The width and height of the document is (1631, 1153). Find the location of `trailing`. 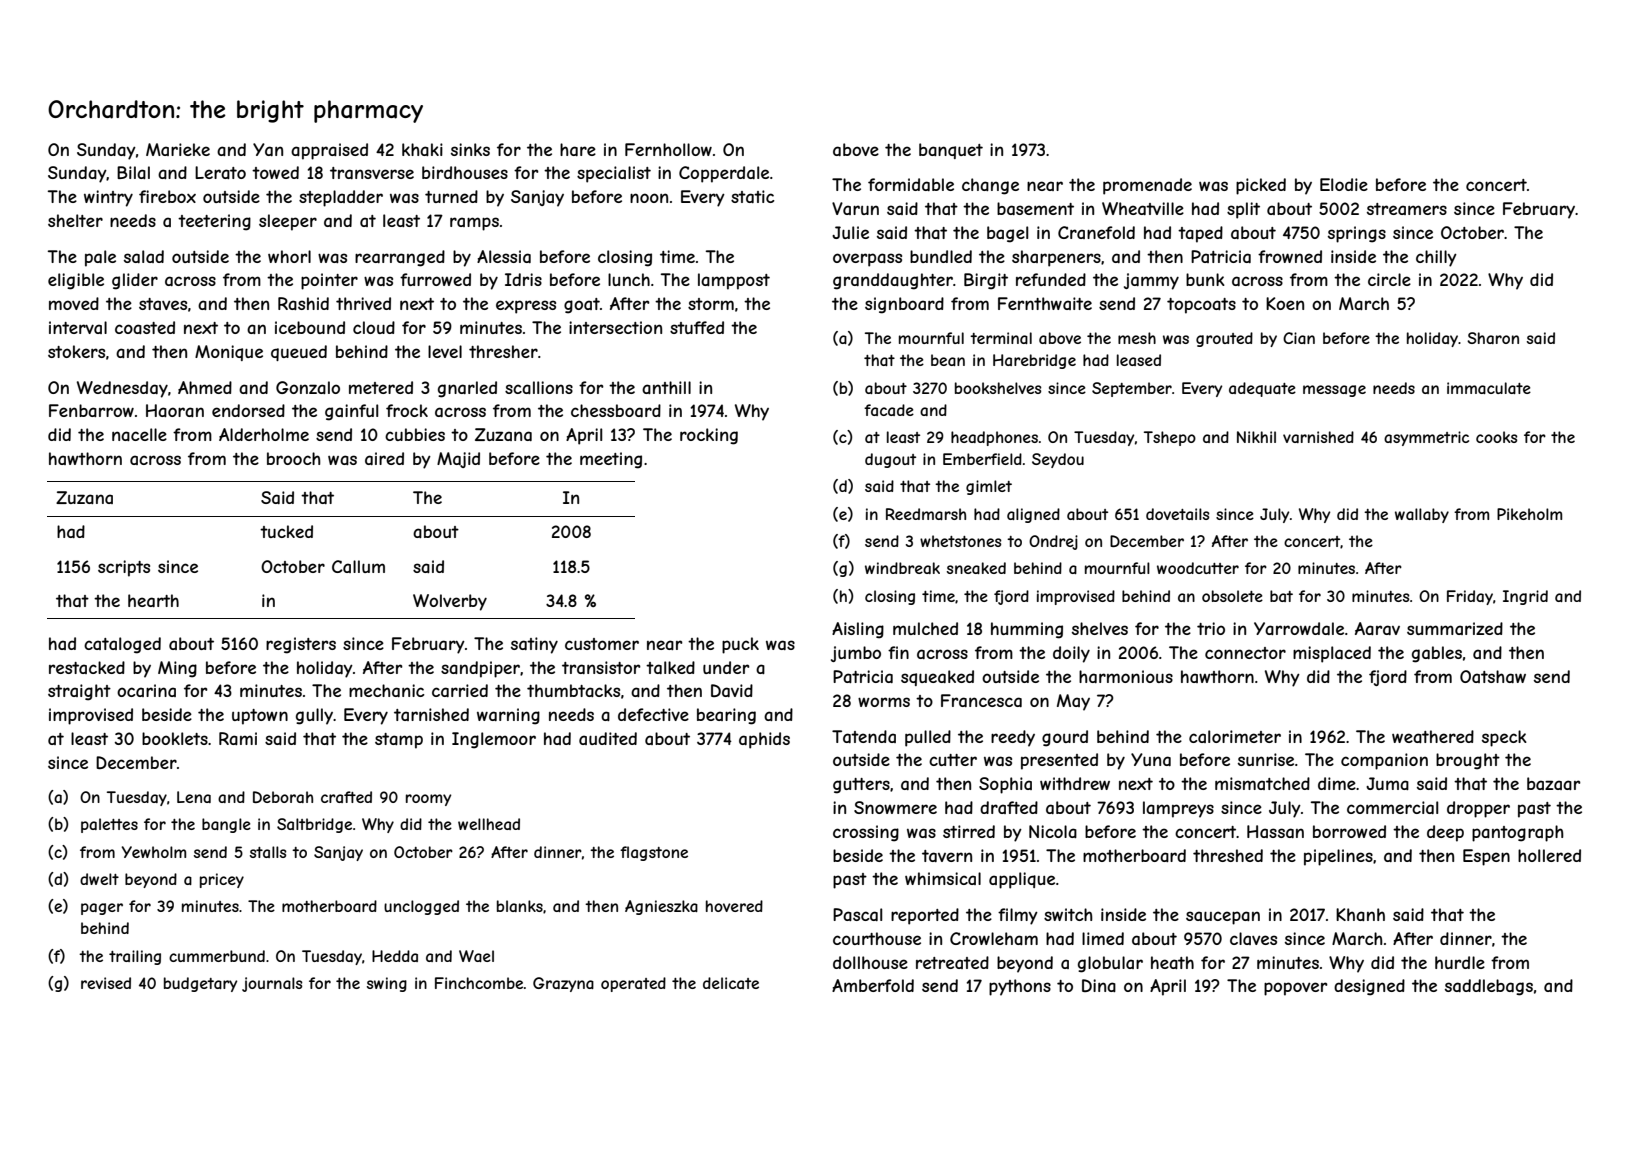

trailing is located at coordinates (135, 957).
